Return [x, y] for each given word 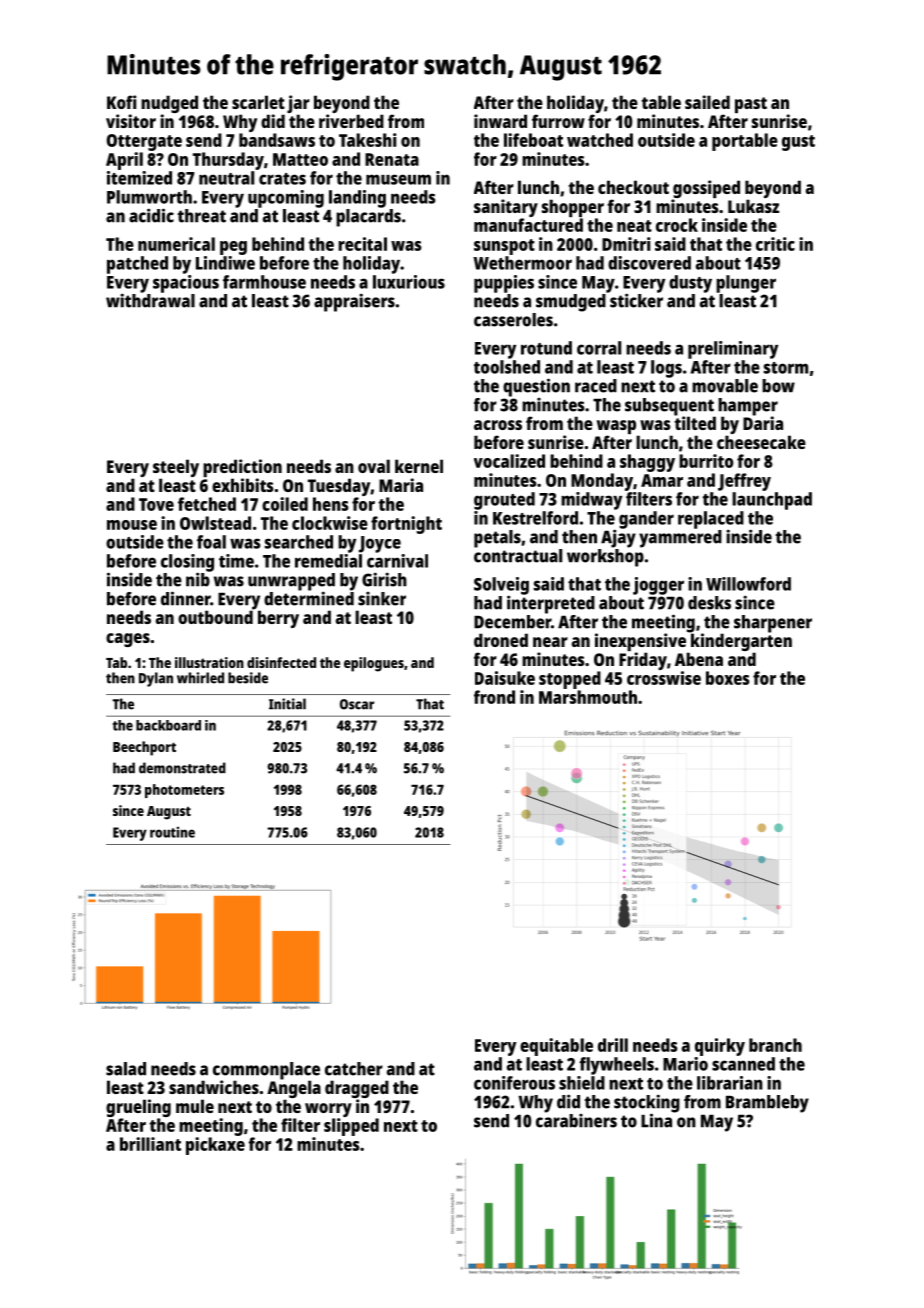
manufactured [528, 225]
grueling [138, 1108]
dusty [690, 284]
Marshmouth [588, 697]
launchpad [772, 501]
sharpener [773, 624]
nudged [169, 104]
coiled [285, 504]
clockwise [330, 523]
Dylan [156, 679]
